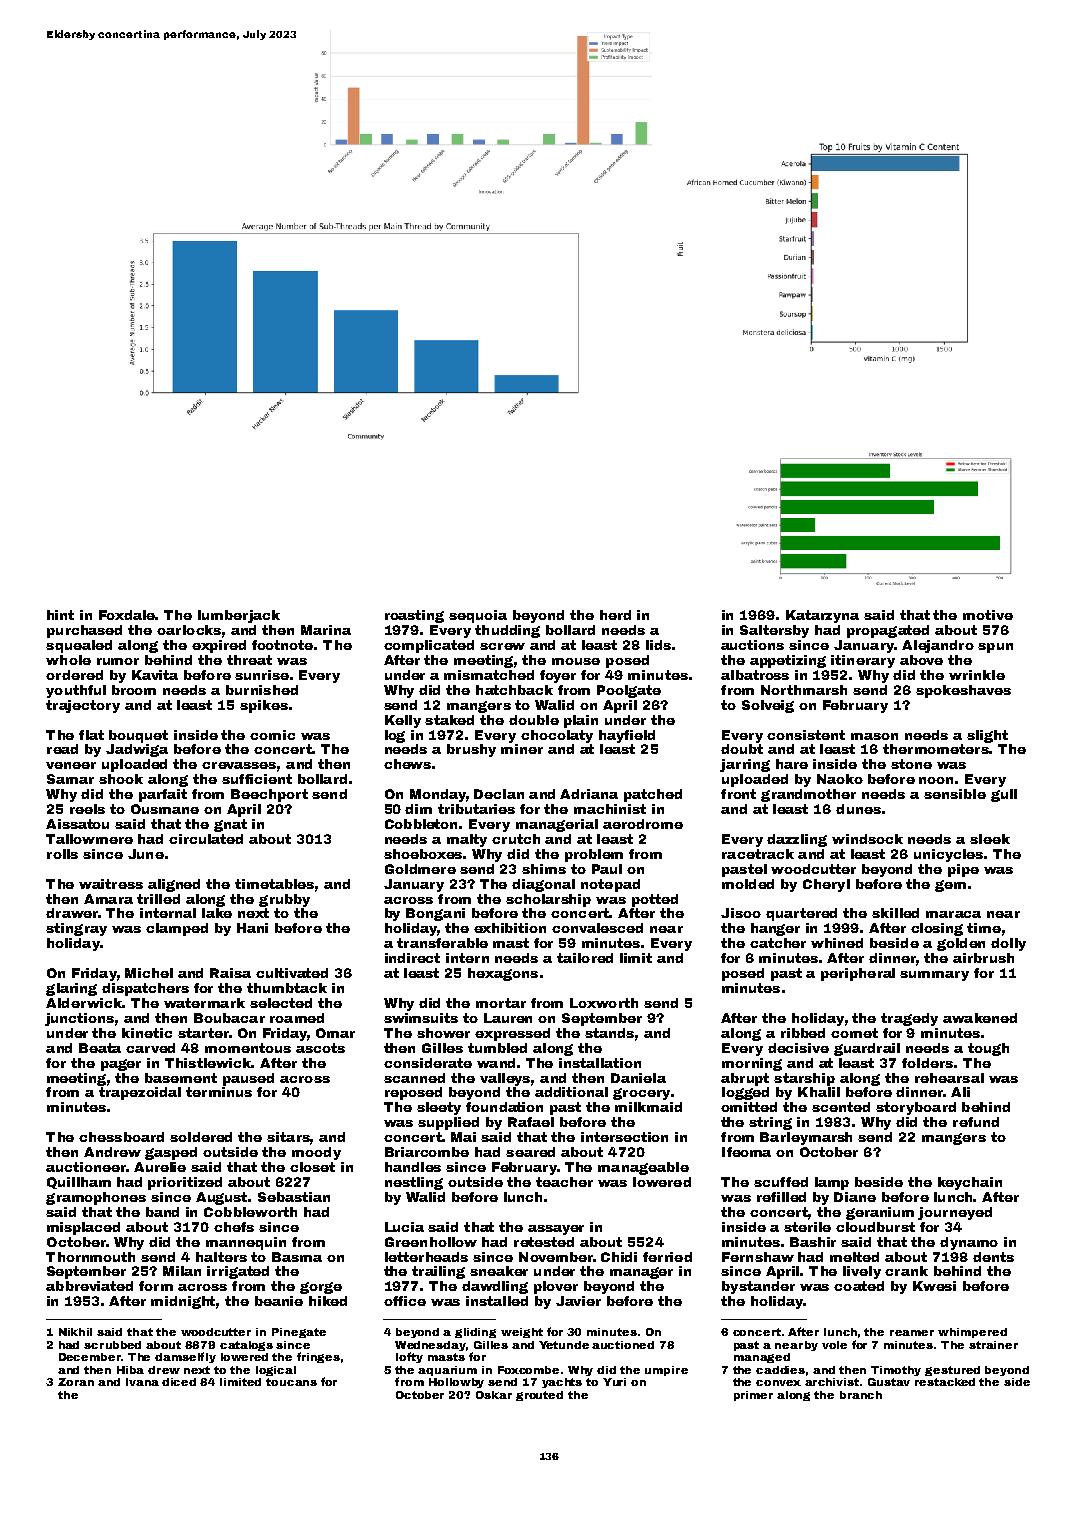 This image has width=1077, height=1522. I want to click on lumberjack, so click(239, 616).
